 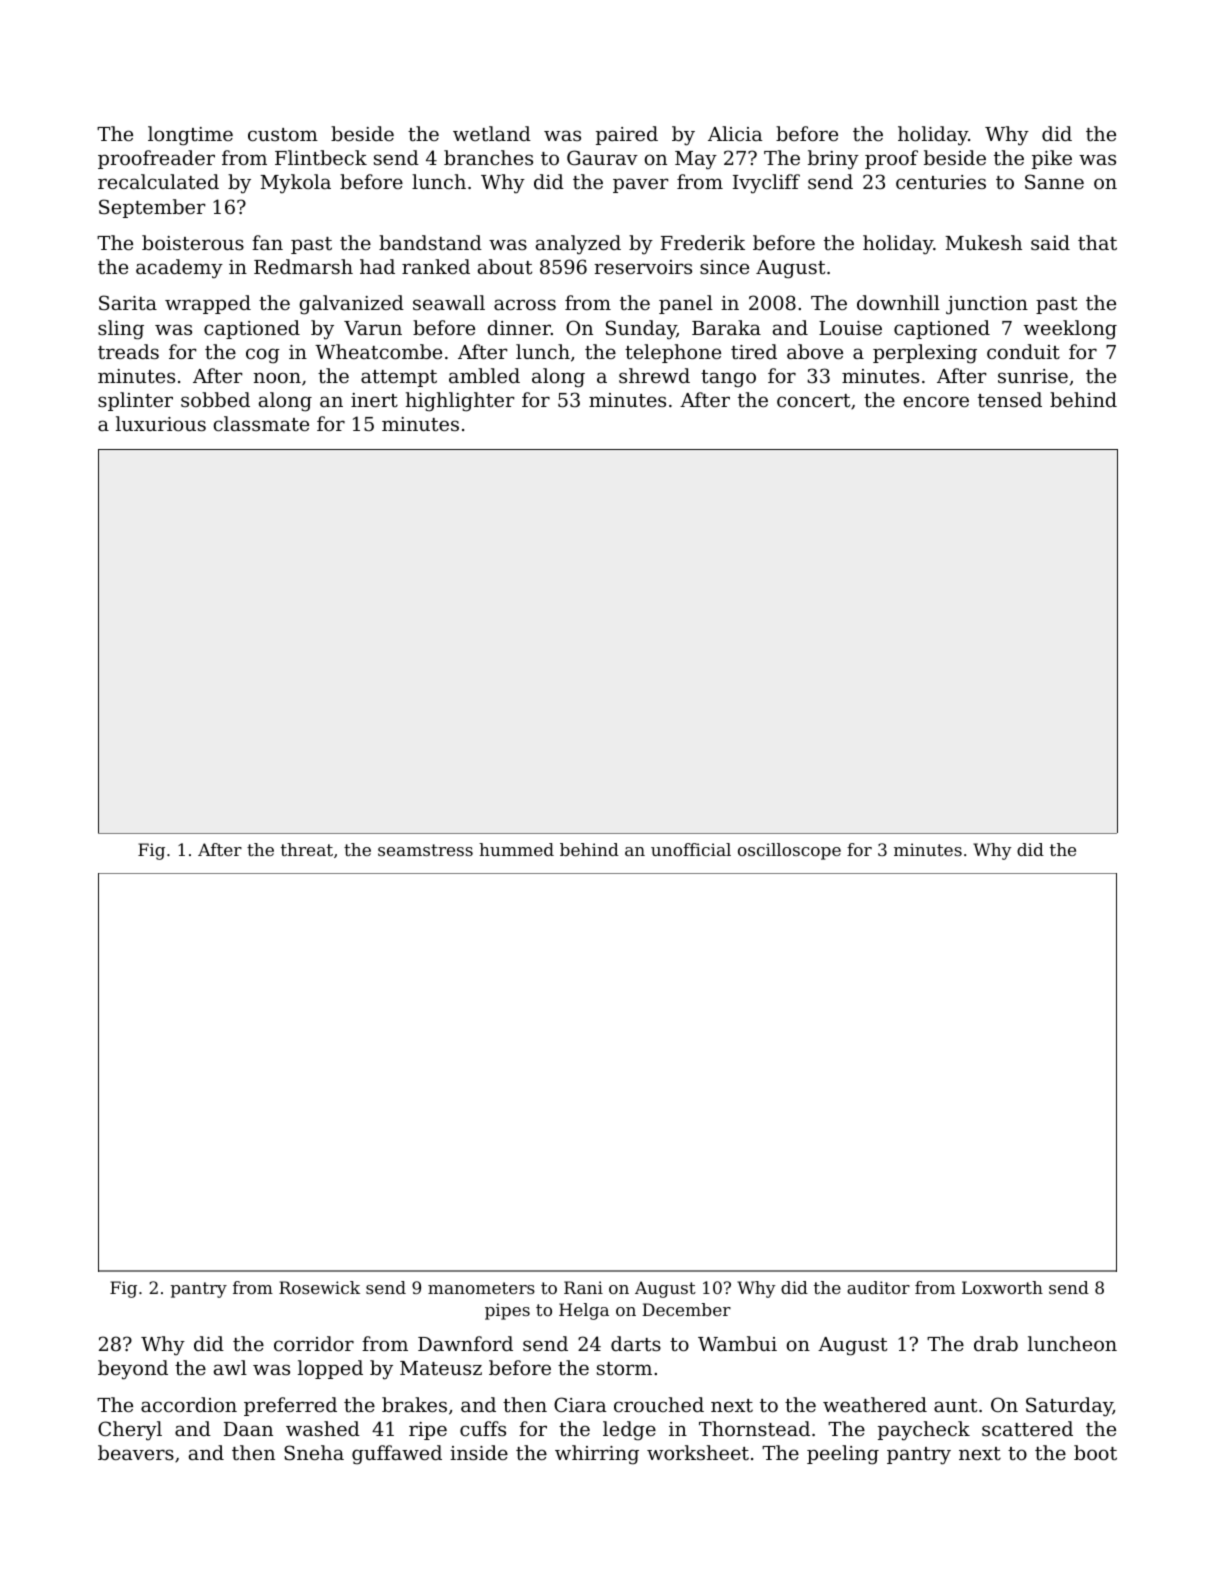 What do you see at coordinates (641, 330) in the screenshot?
I see `Sunday` at bounding box center [641, 330].
